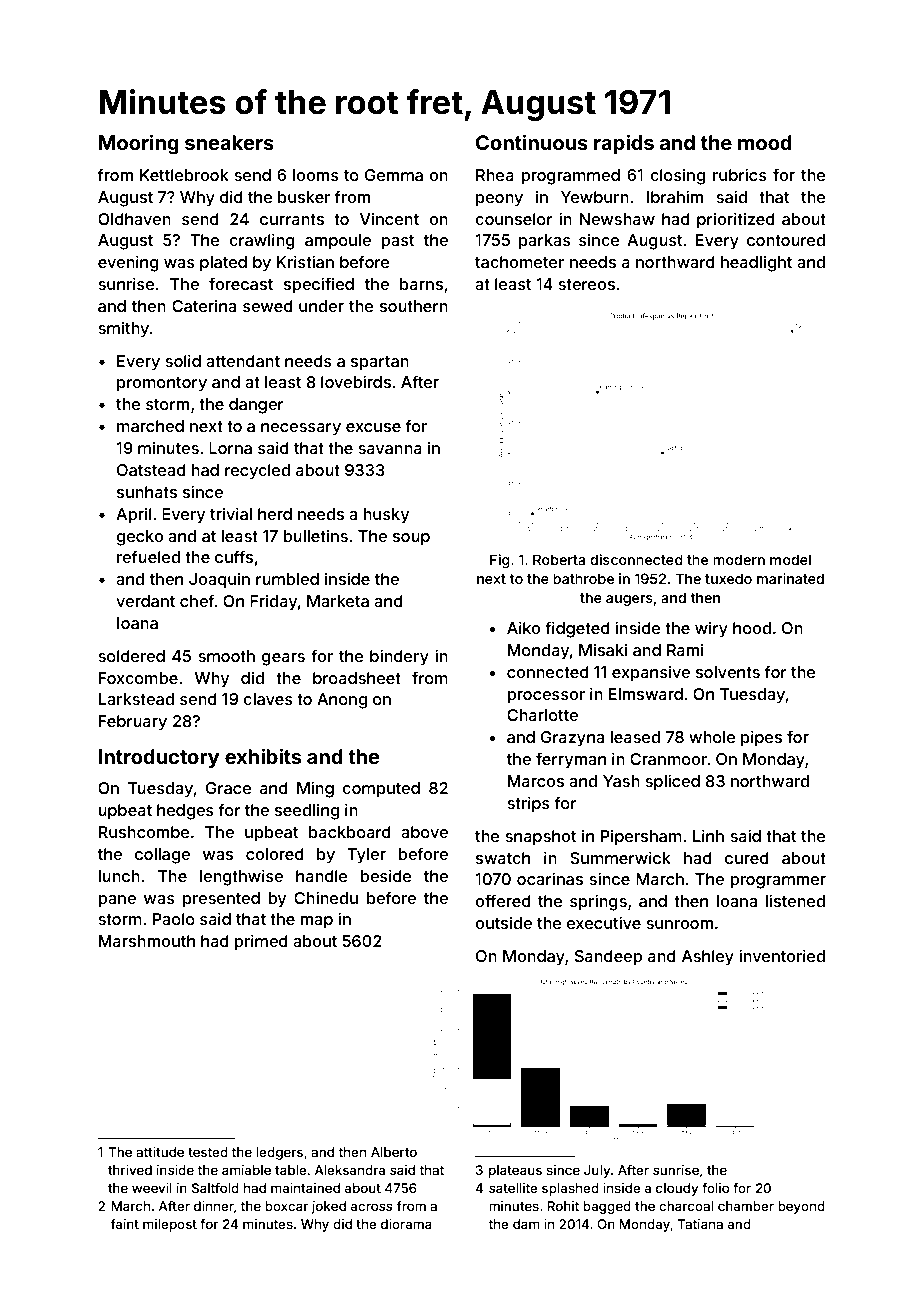 This page has height=1308, width=924. Describe the element at coordinates (170, 1225) in the page. I see `milepost` at that location.
